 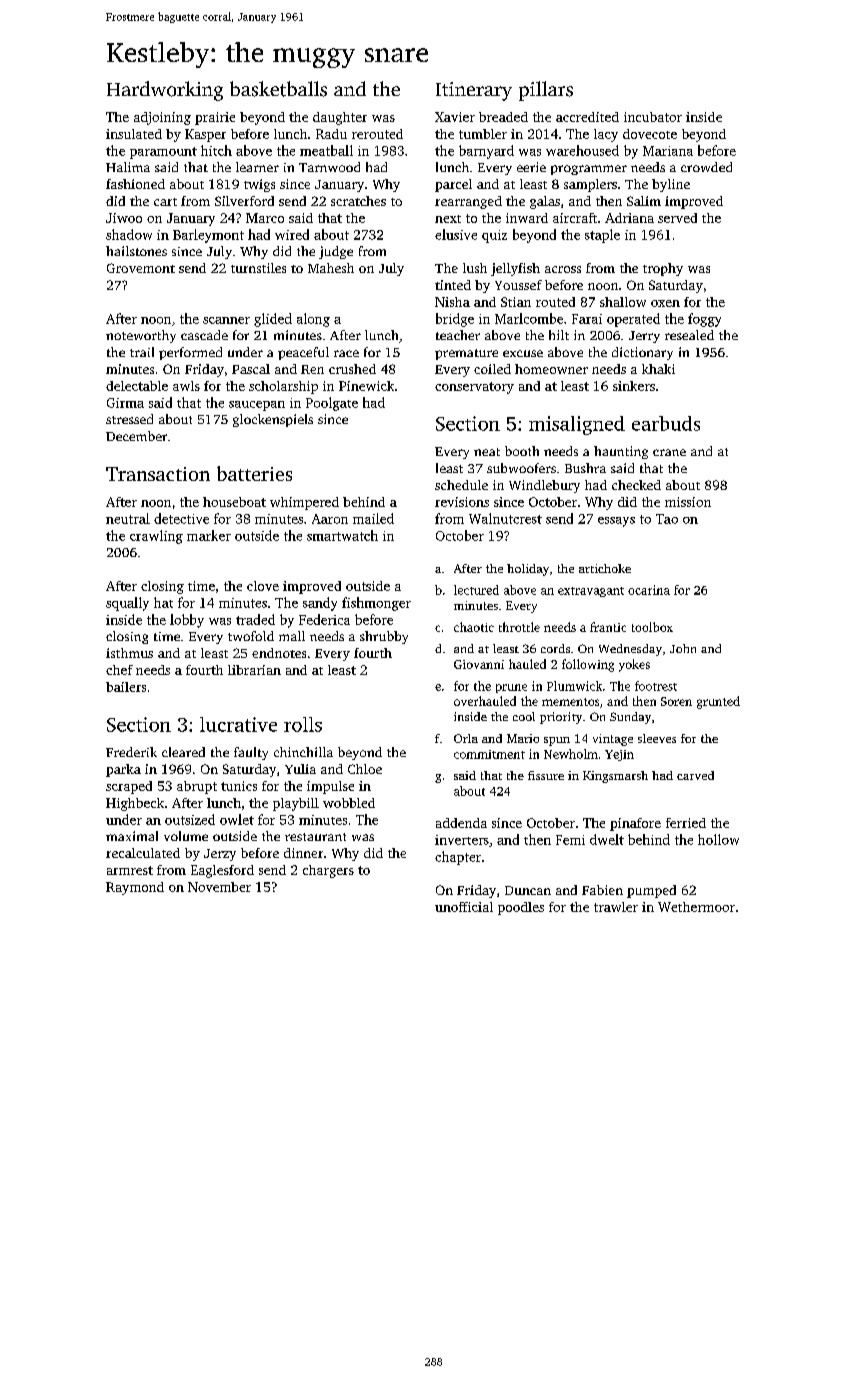 What do you see at coordinates (135, 888) in the screenshot?
I see `Raymond` at bounding box center [135, 888].
